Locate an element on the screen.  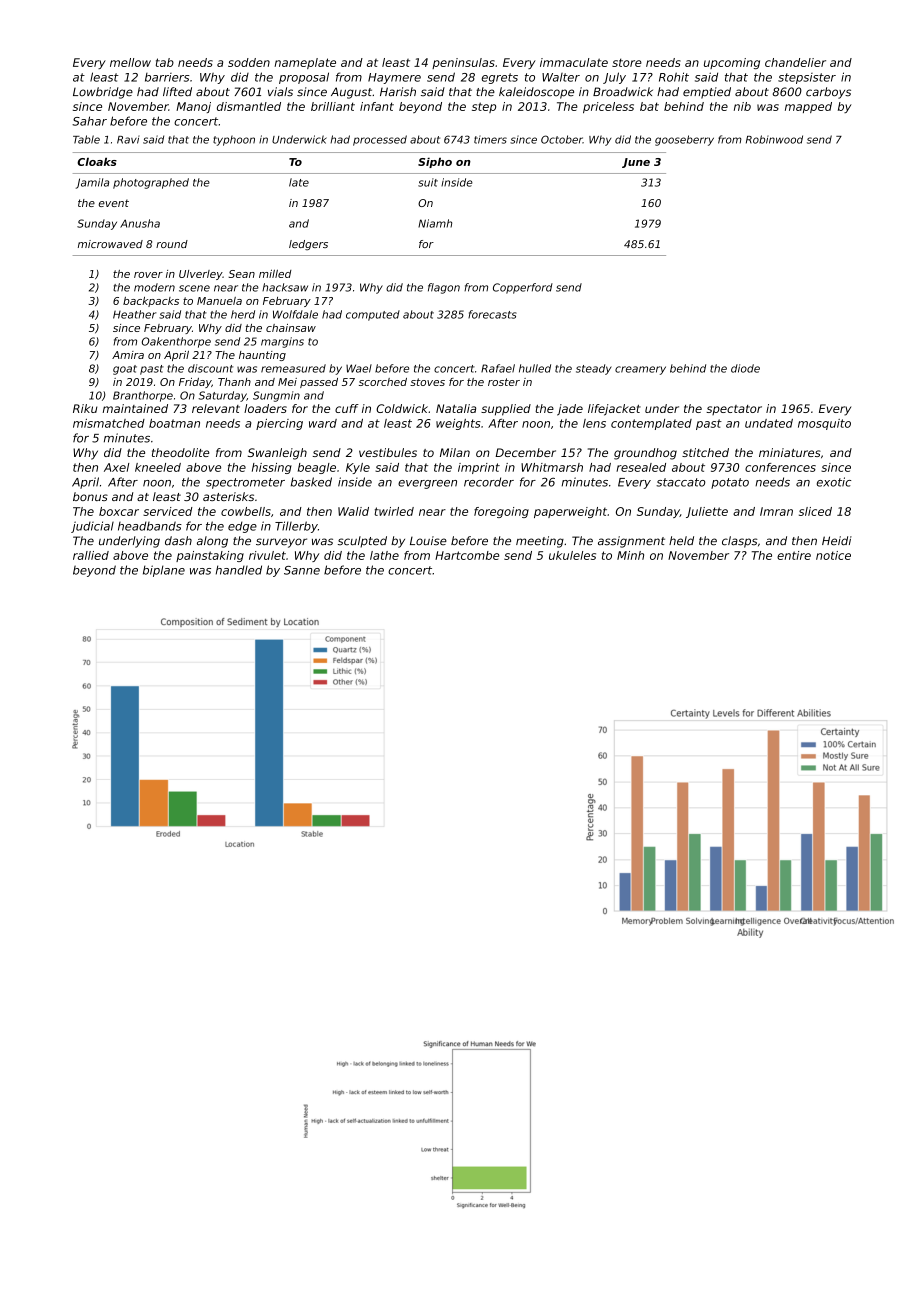
mellow is located at coordinates (130, 62).
